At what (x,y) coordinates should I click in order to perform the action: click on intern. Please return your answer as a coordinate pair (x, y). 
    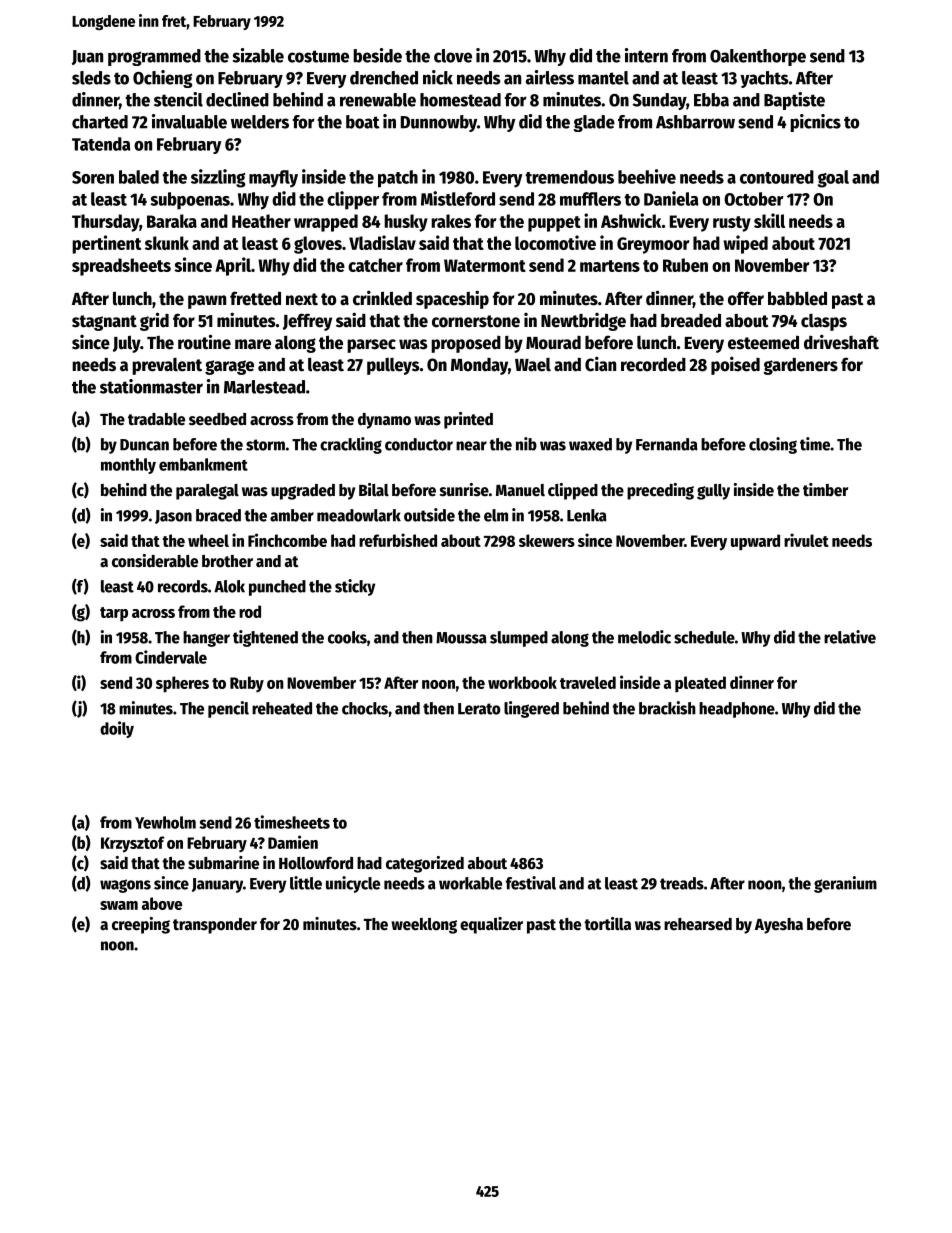
    Looking at the image, I should click on (646, 55).
